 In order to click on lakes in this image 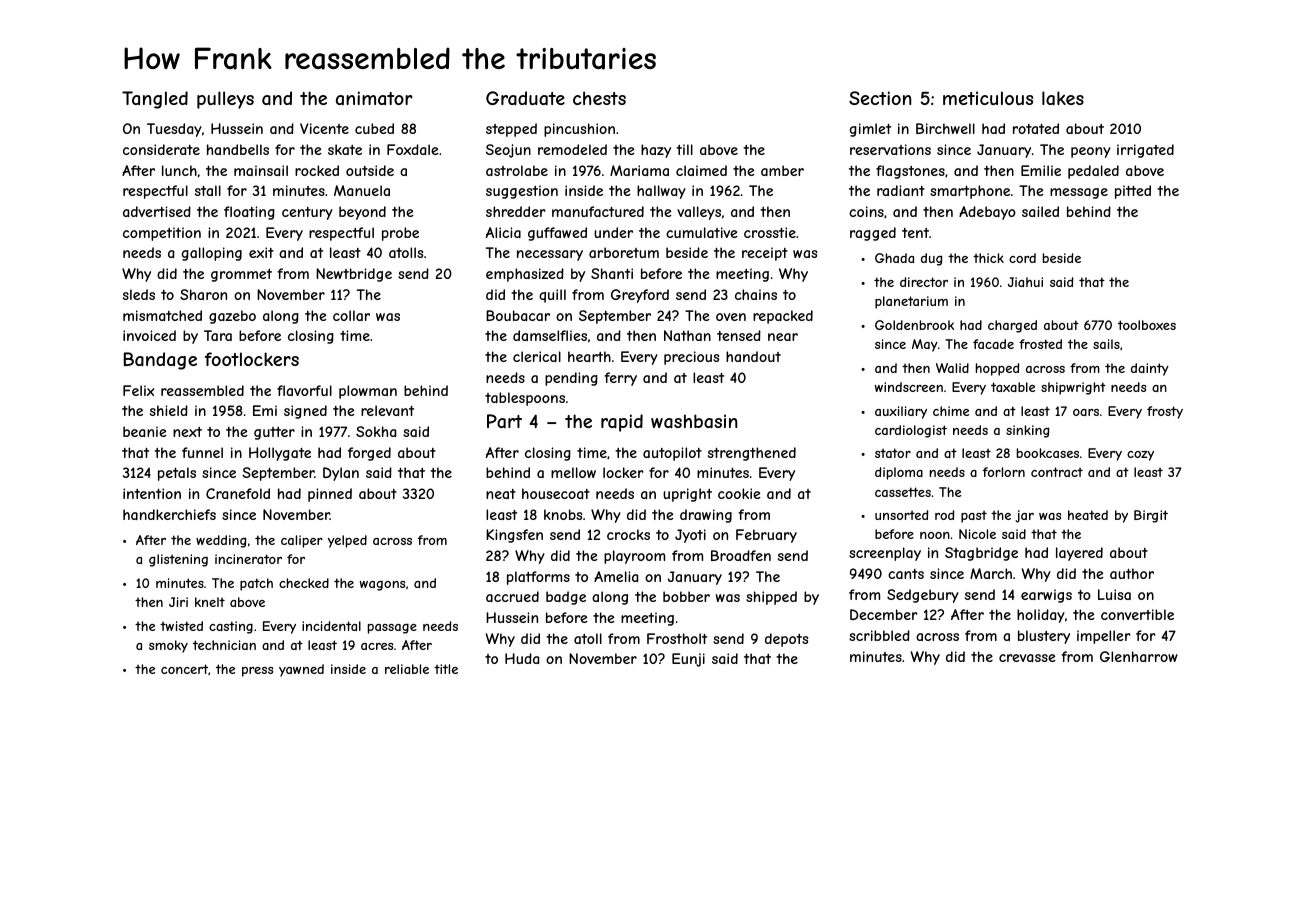, I will do `click(1063, 98)`.
